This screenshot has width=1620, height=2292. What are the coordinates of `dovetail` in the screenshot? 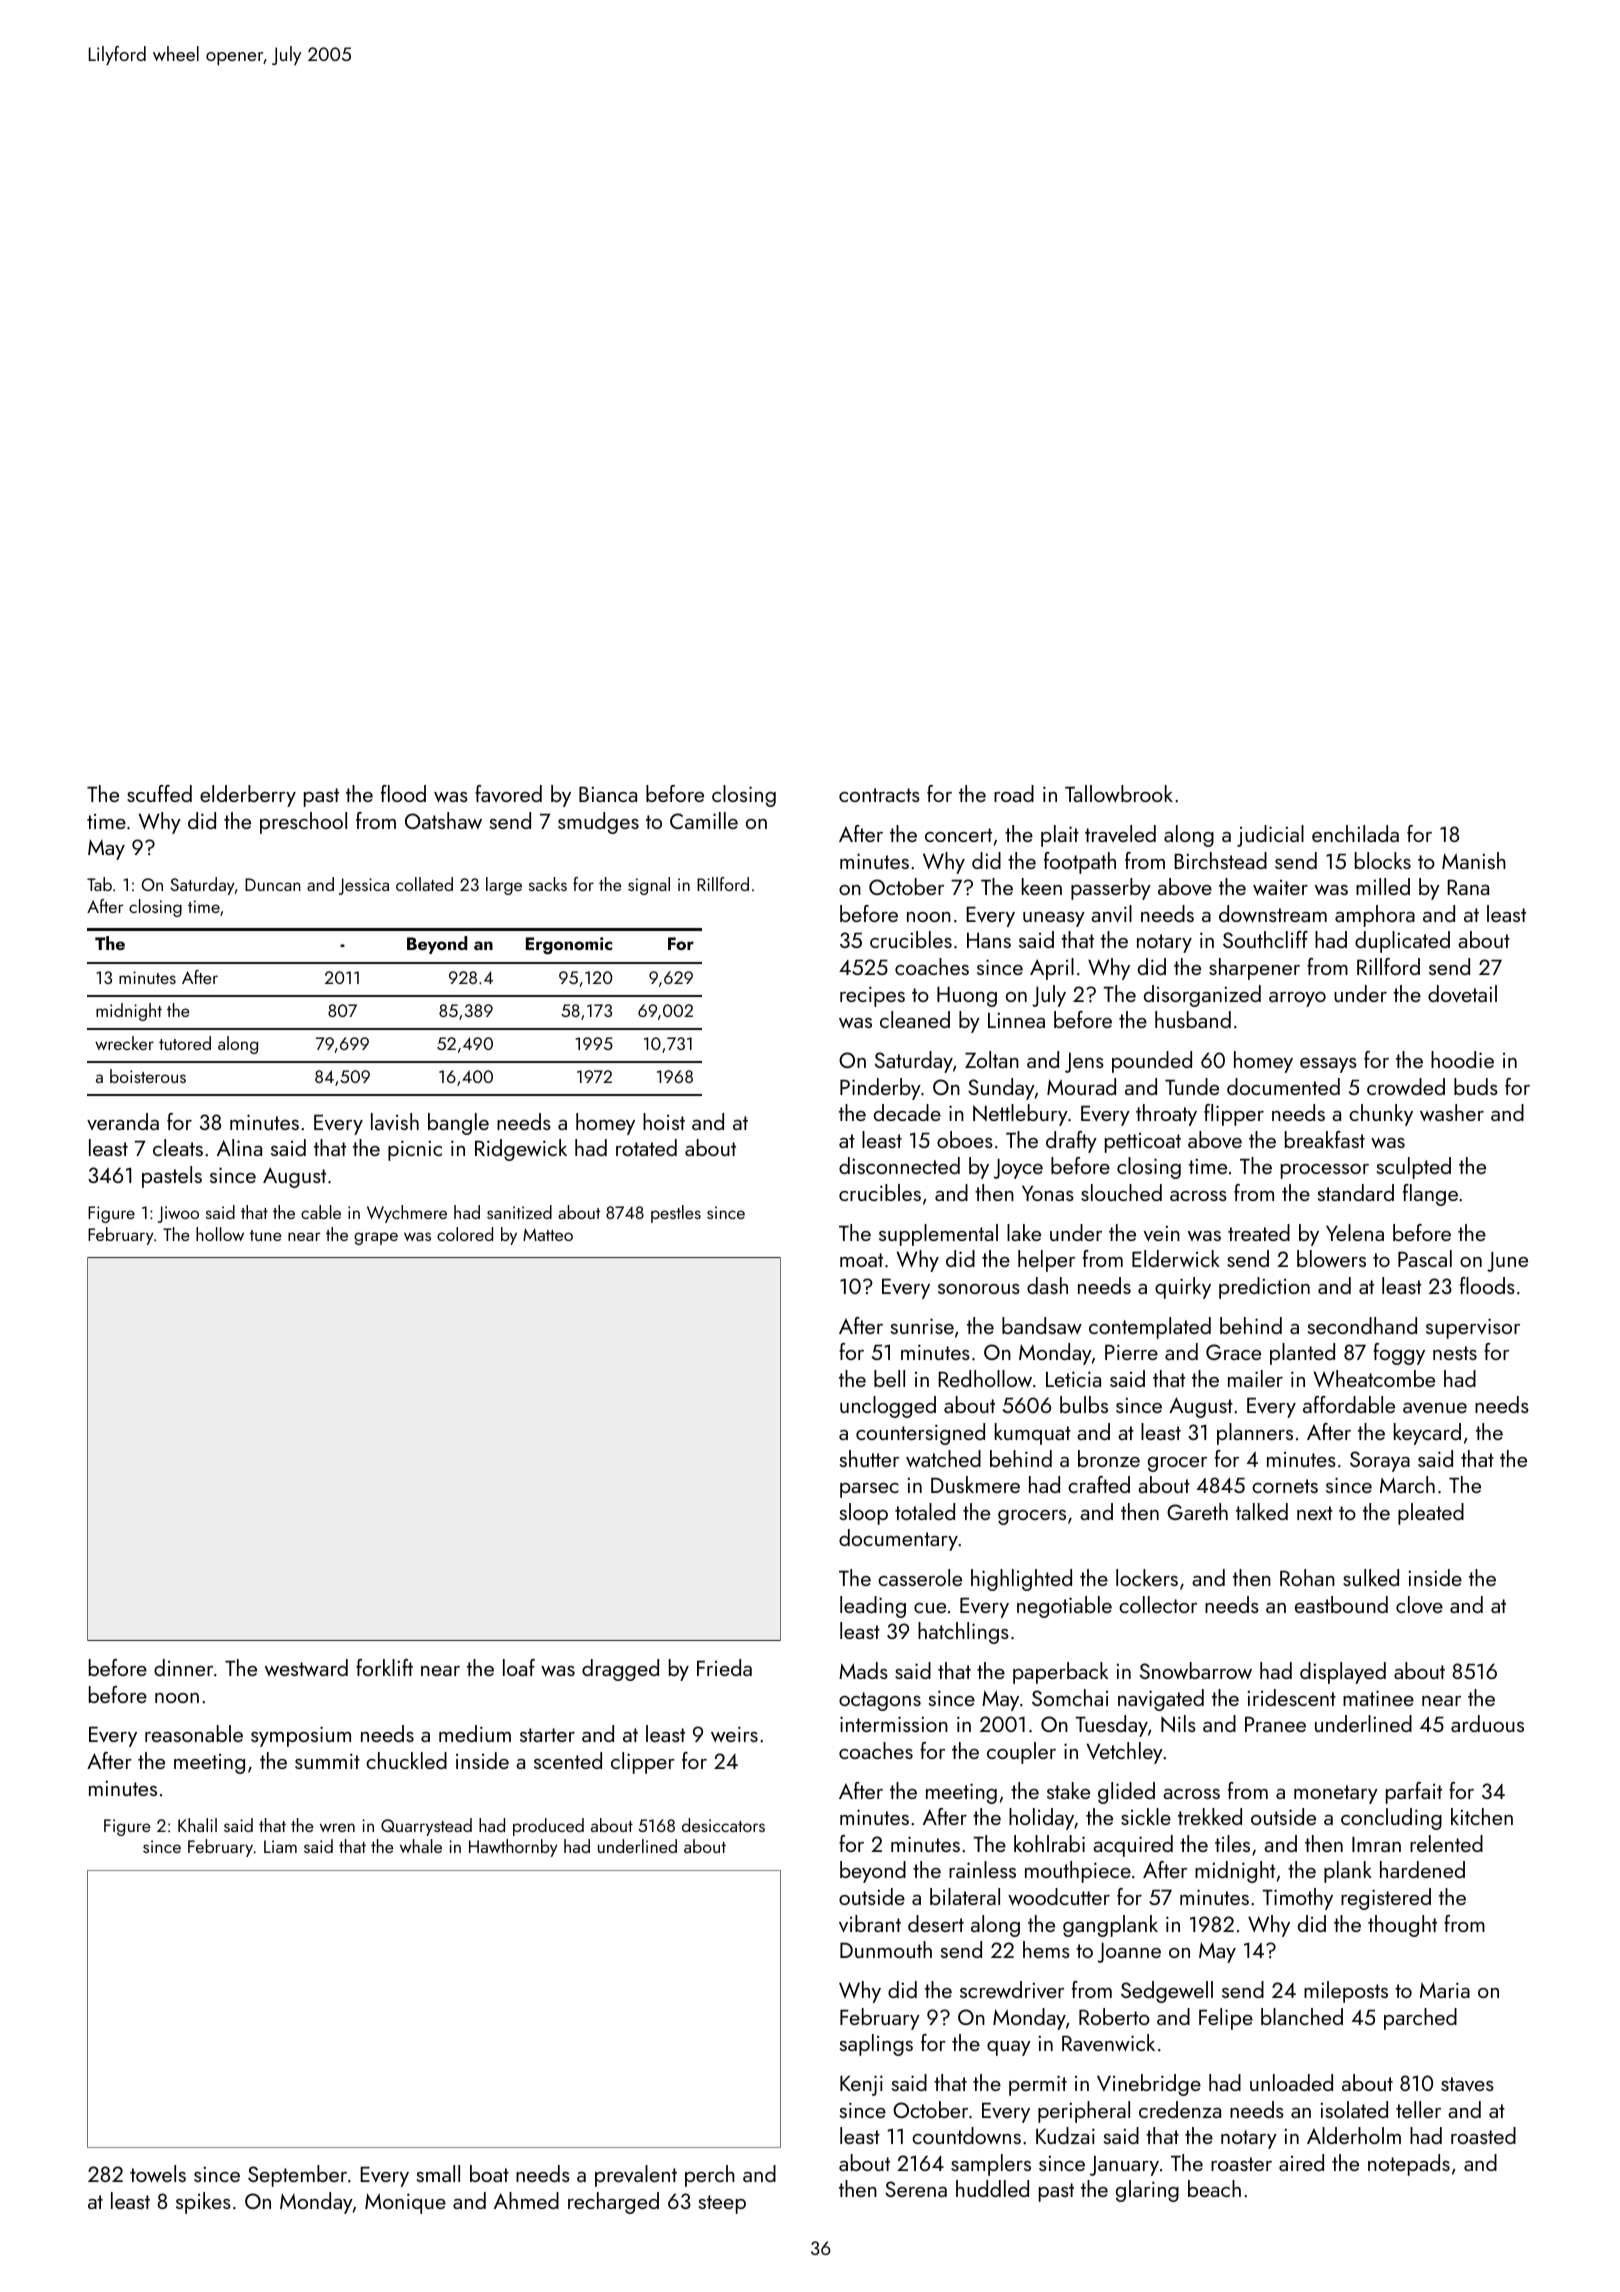 It's located at (1462, 994).
